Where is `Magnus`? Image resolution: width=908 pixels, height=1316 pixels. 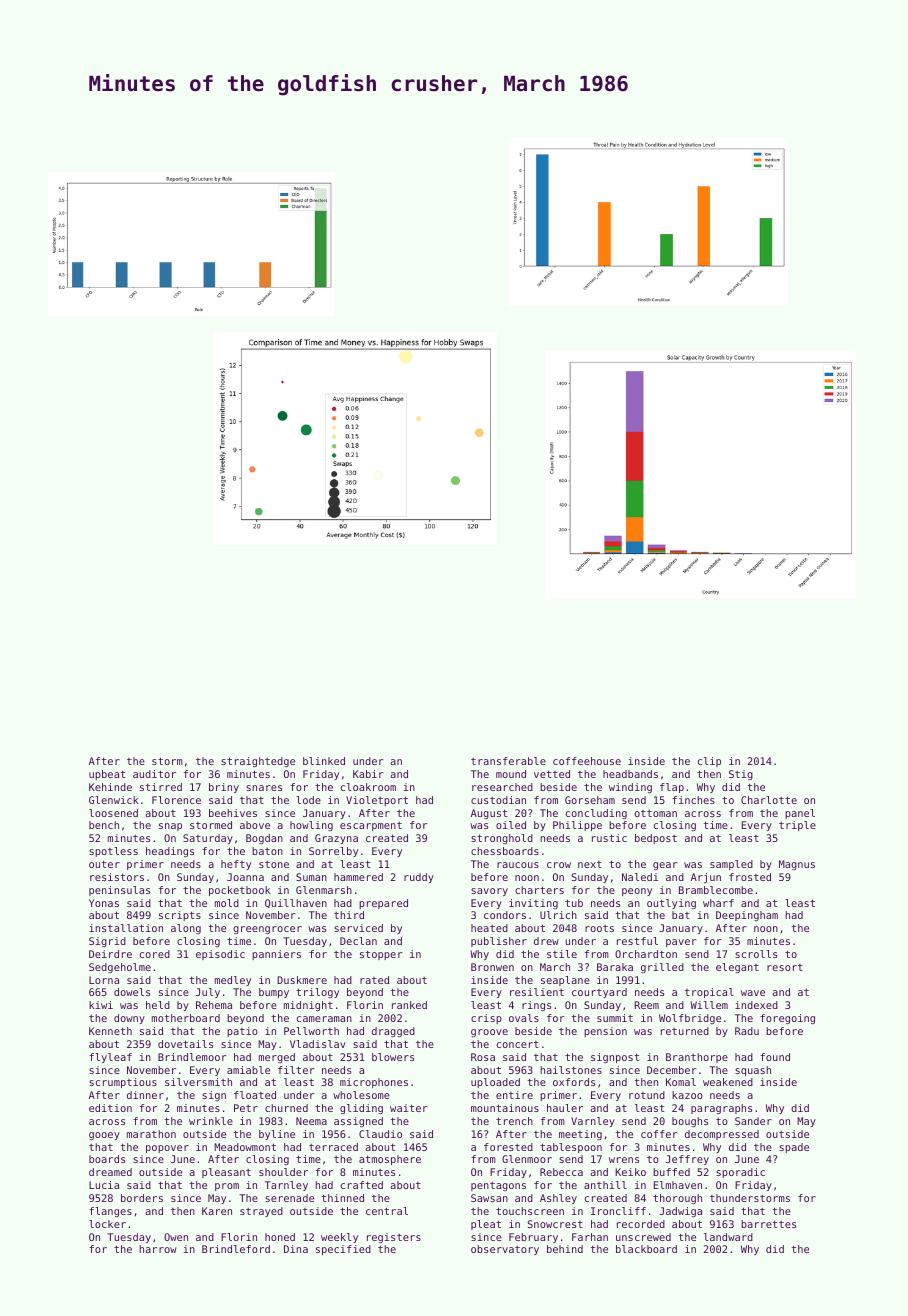
Magnus is located at coordinates (797, 865).
